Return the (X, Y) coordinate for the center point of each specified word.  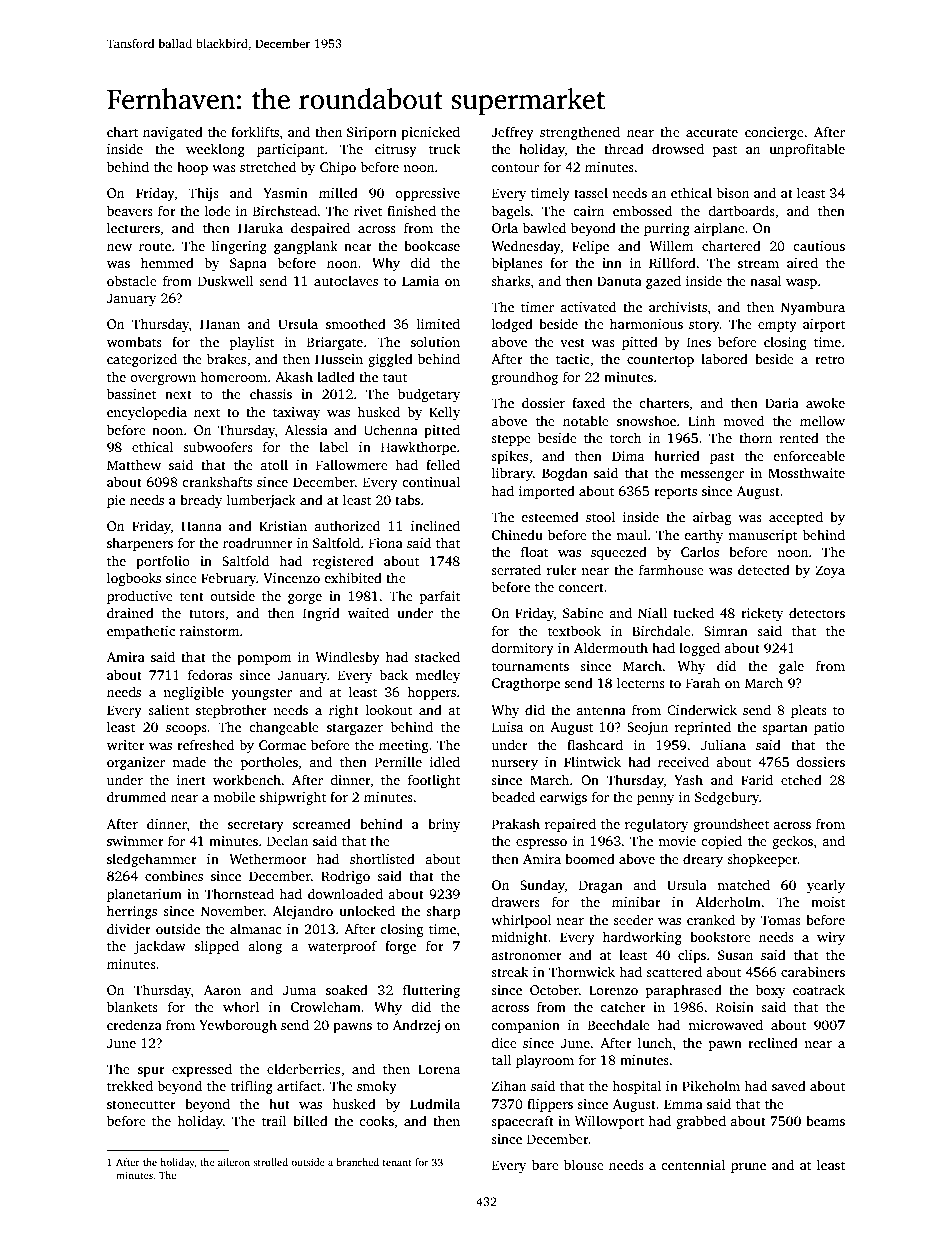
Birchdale (661, 630)
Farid (757, 779)
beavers (130, 210)
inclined (435, 525)
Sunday (542, 886)
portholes (269, 763)
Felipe (590, 247)
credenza (134, 1024)
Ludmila (435, 1103)
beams (825, 1120)
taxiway (296, 413)
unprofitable (807, 150)
